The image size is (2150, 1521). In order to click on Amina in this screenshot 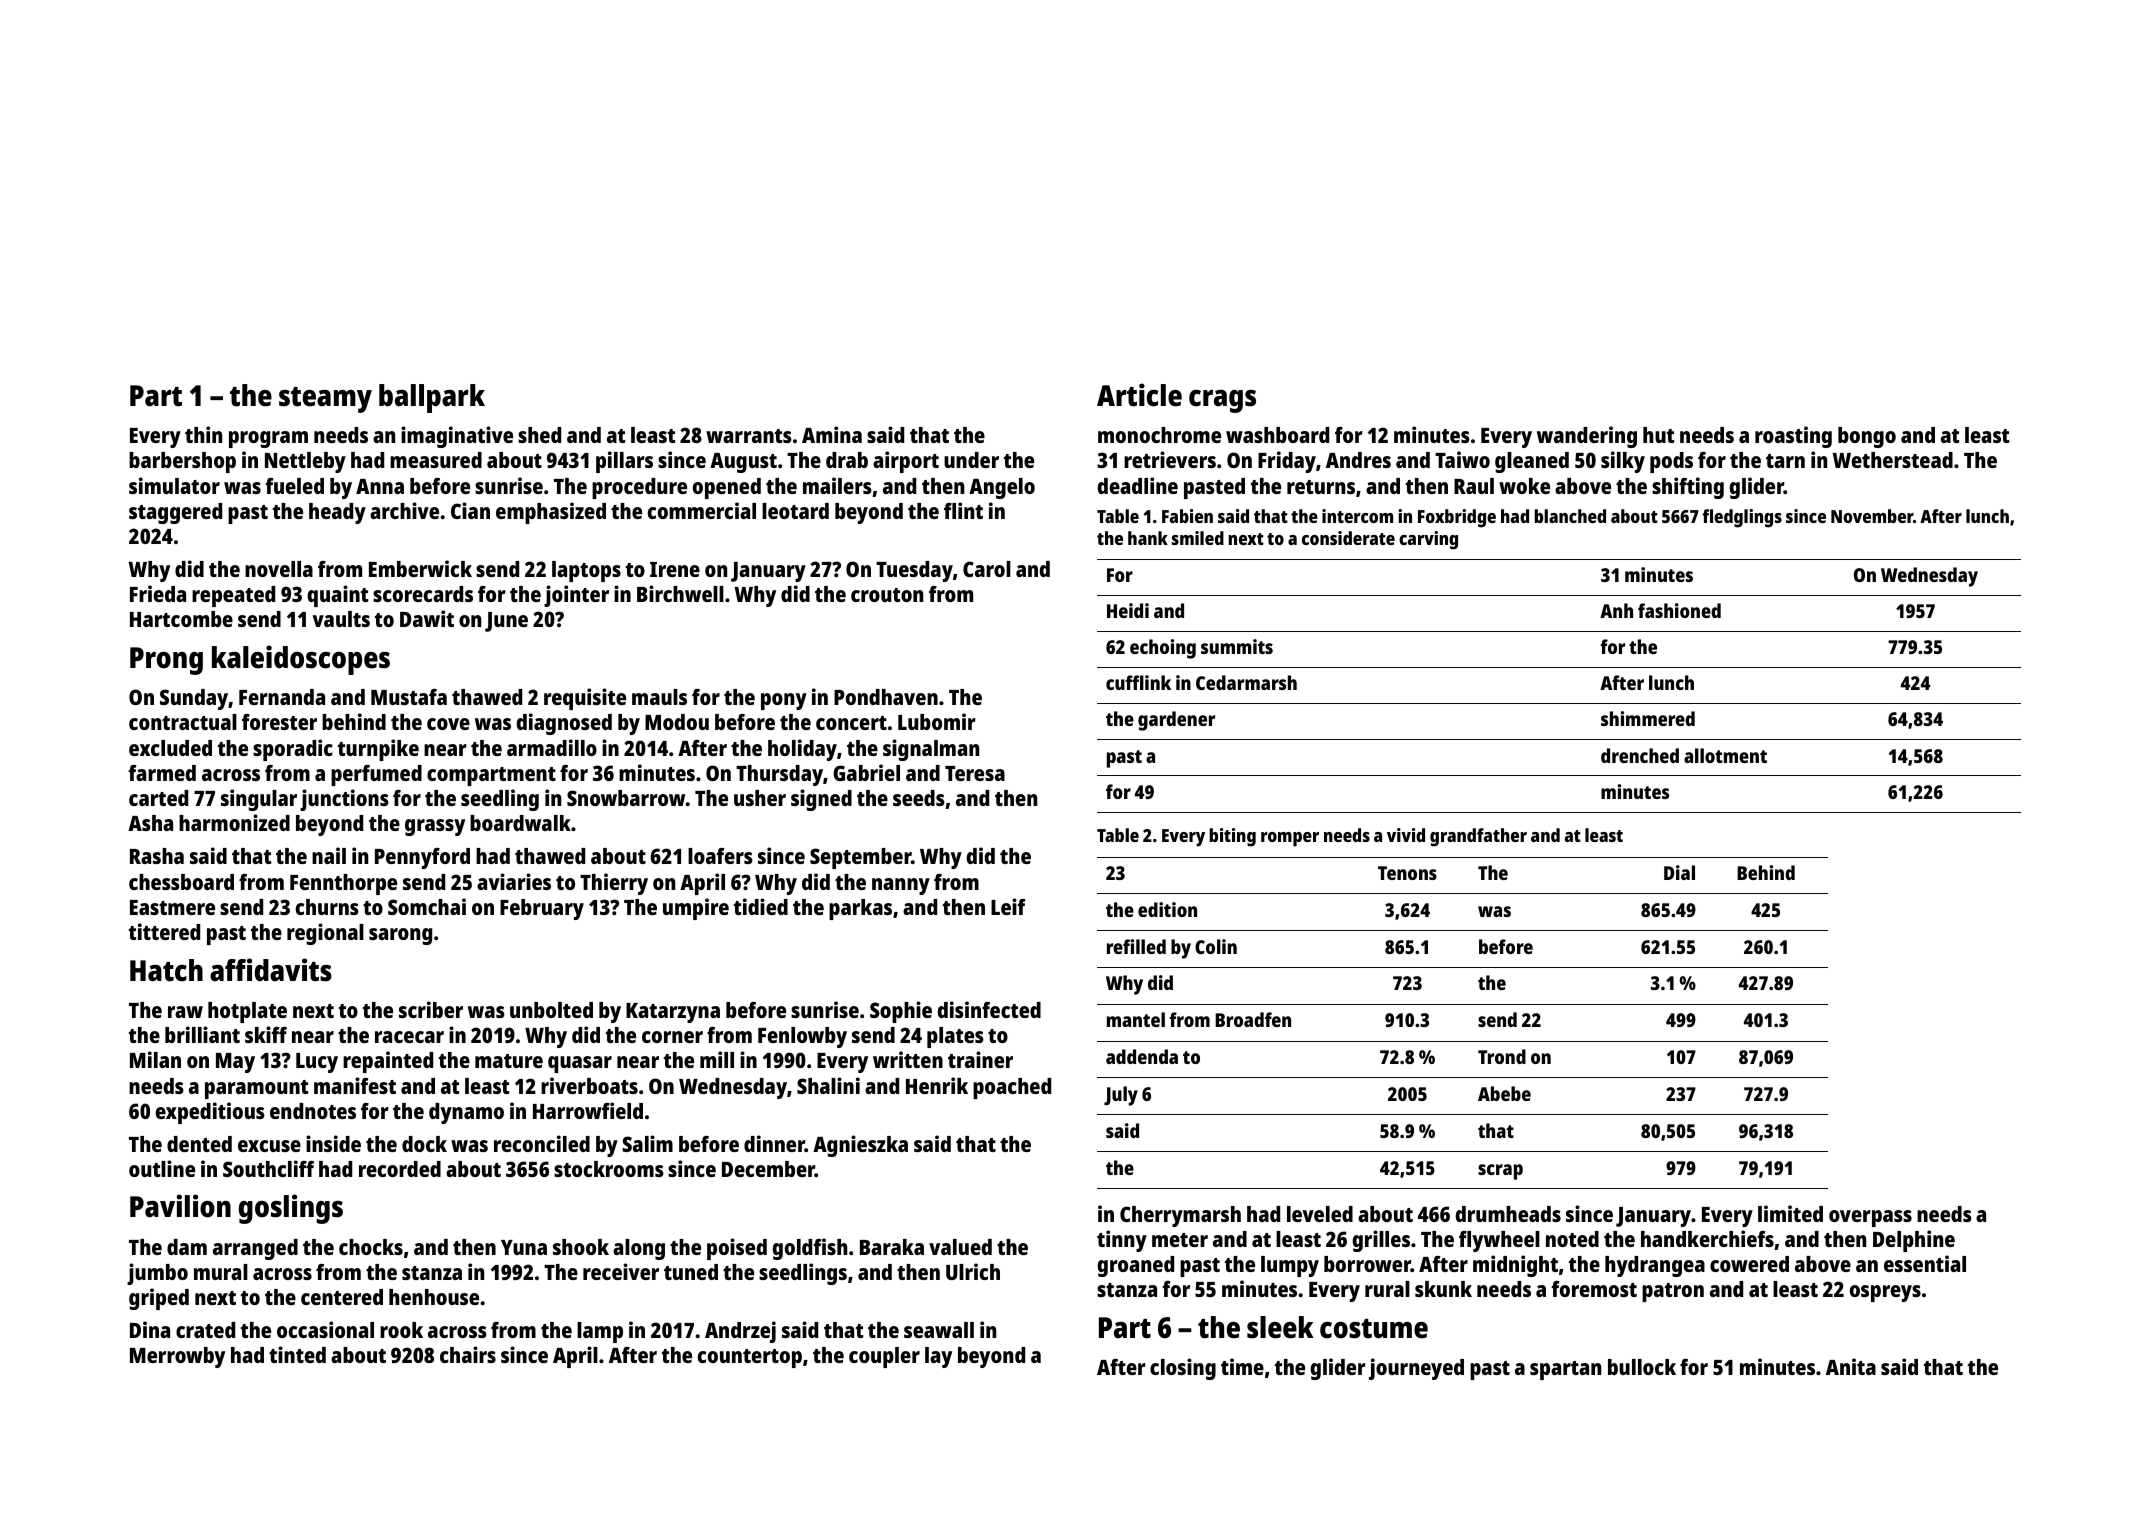, I will do `click(832, 434)`.
